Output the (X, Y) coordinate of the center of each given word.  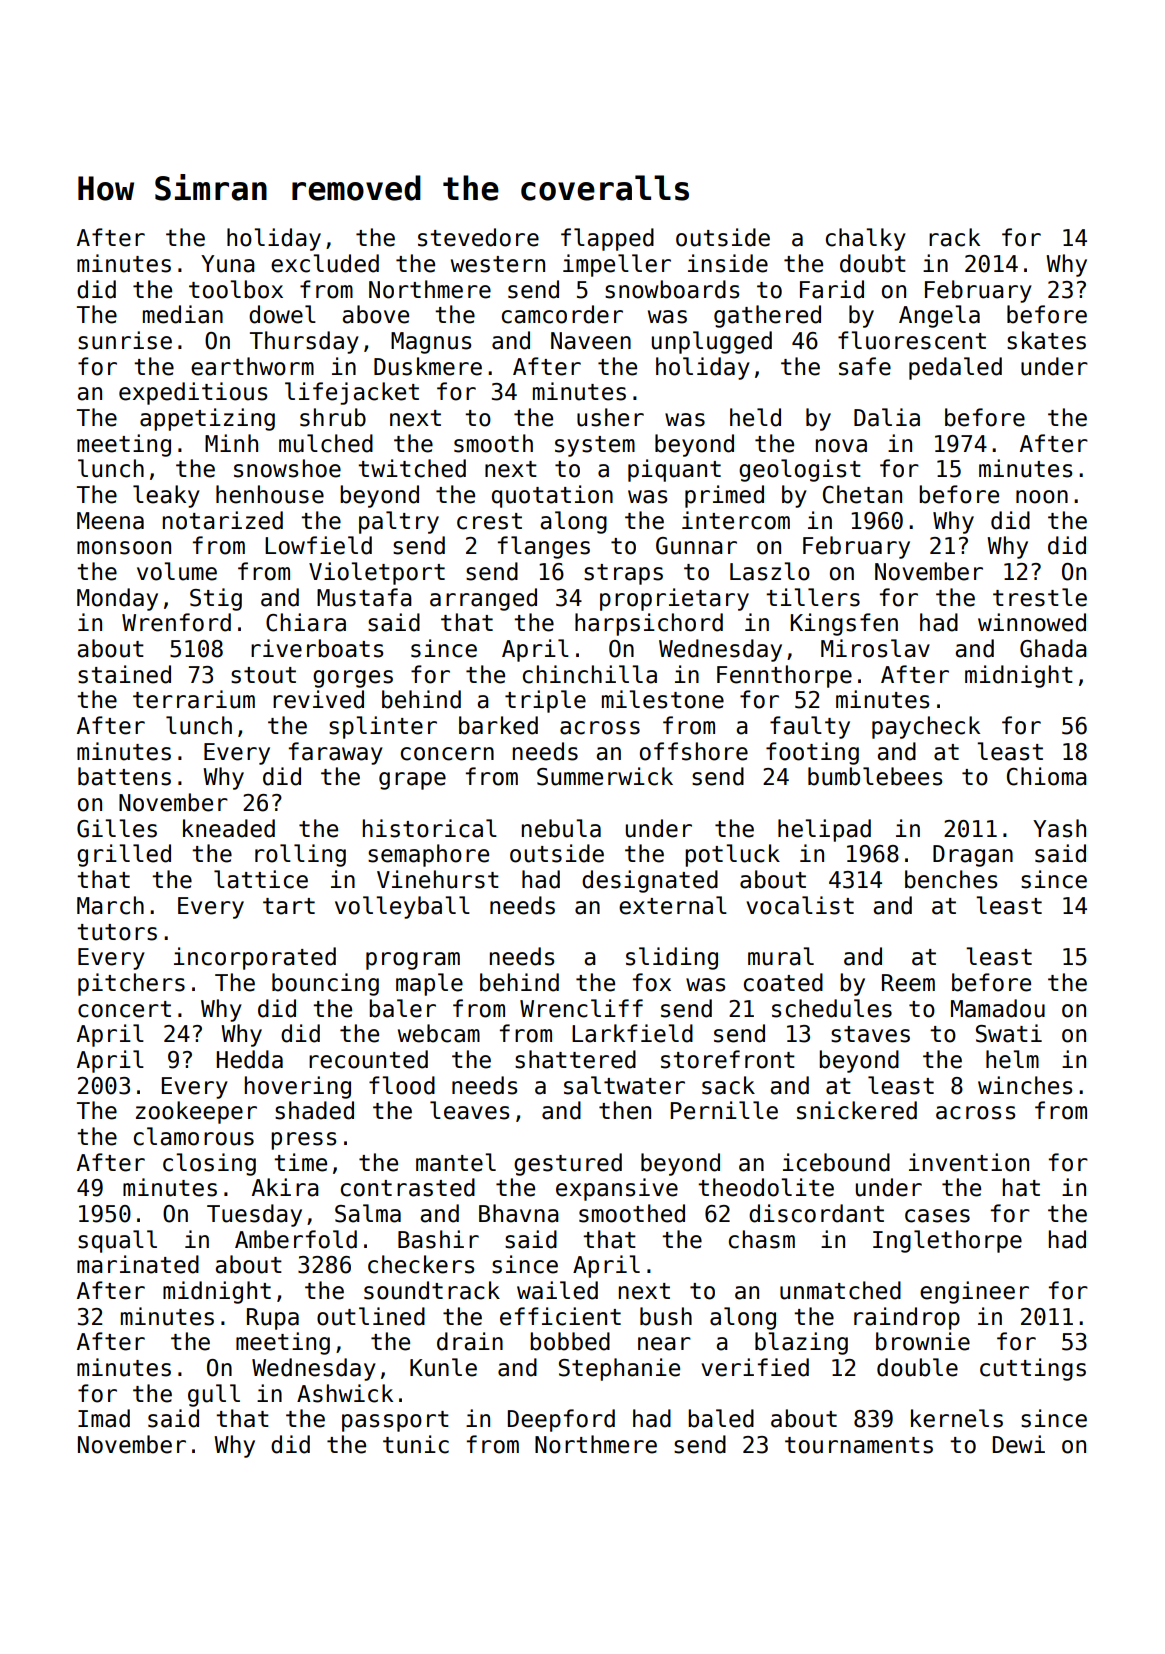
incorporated (255, 958)
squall (117, 1241)
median (183, 314)
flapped (607, 239)
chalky (866, 239)
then (625, 1110)
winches (1025, 1085)
